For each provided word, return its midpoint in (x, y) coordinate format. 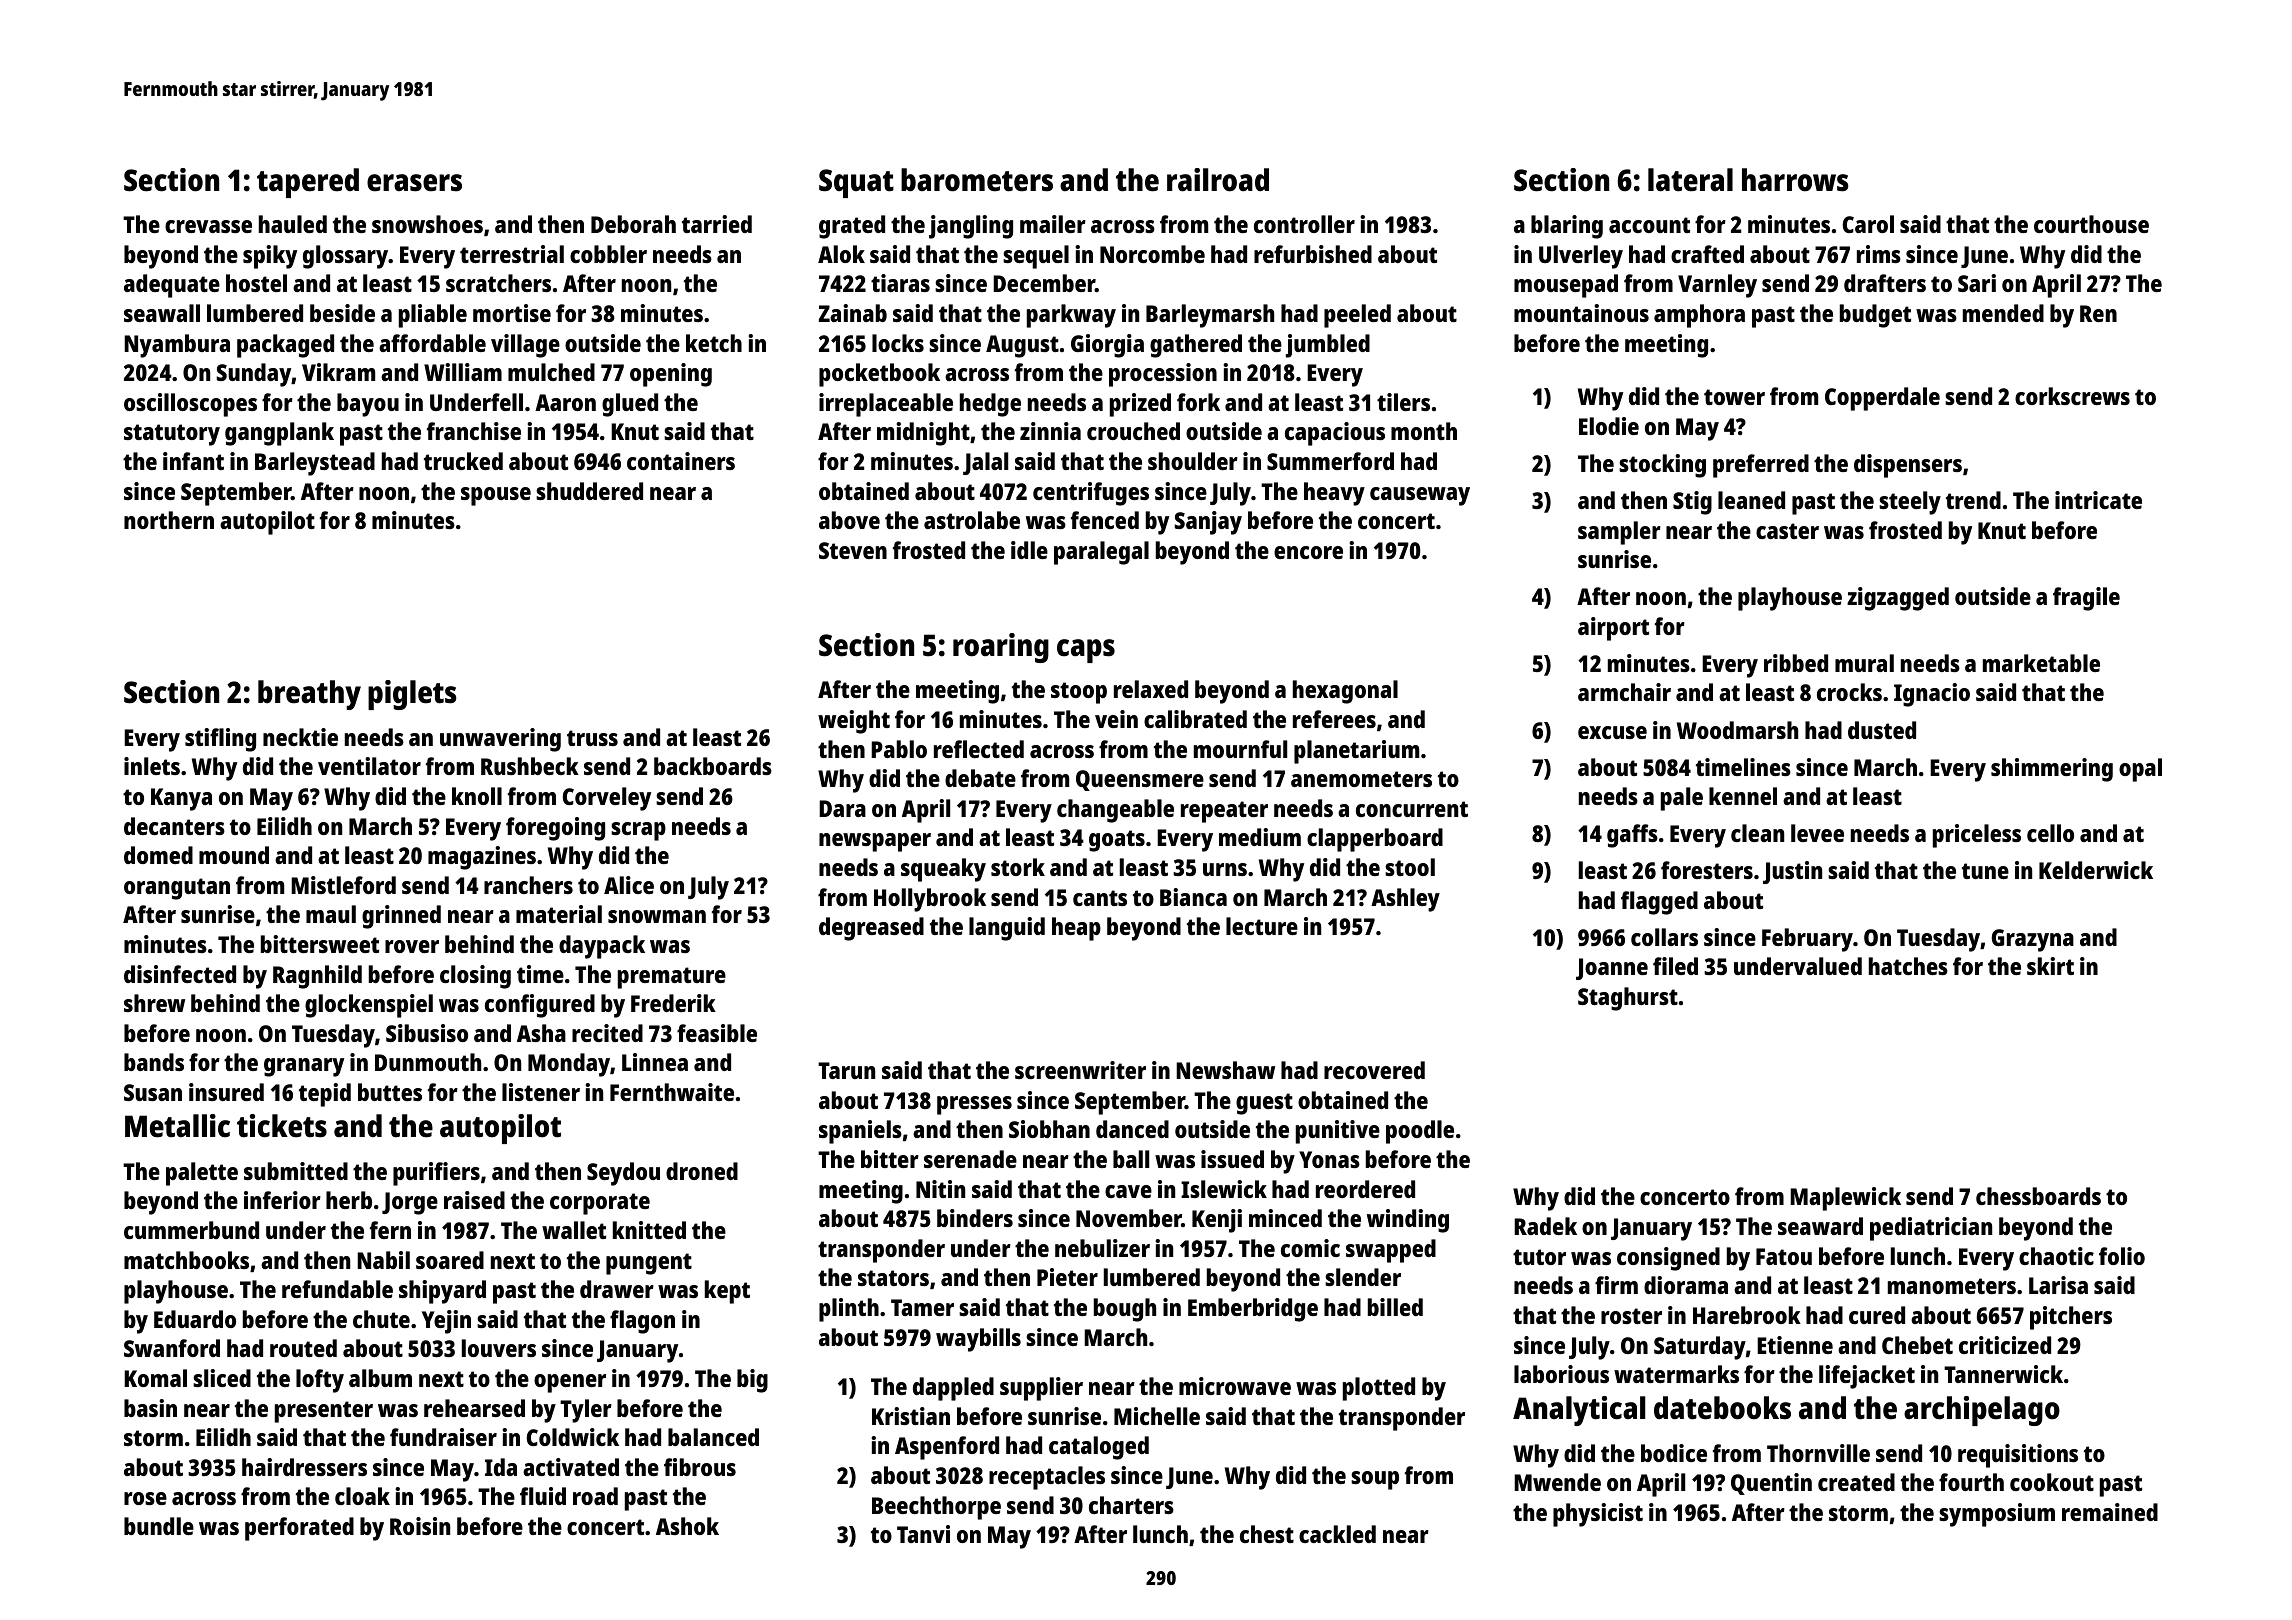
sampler (1619, 533)
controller (1304, 224)
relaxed (1151, 689)
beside (342, 313)
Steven (853, 550)
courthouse (2091, 224)
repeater (1224, 812)
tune (1985, 871)
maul (331, 914)
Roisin (420, 1526)
